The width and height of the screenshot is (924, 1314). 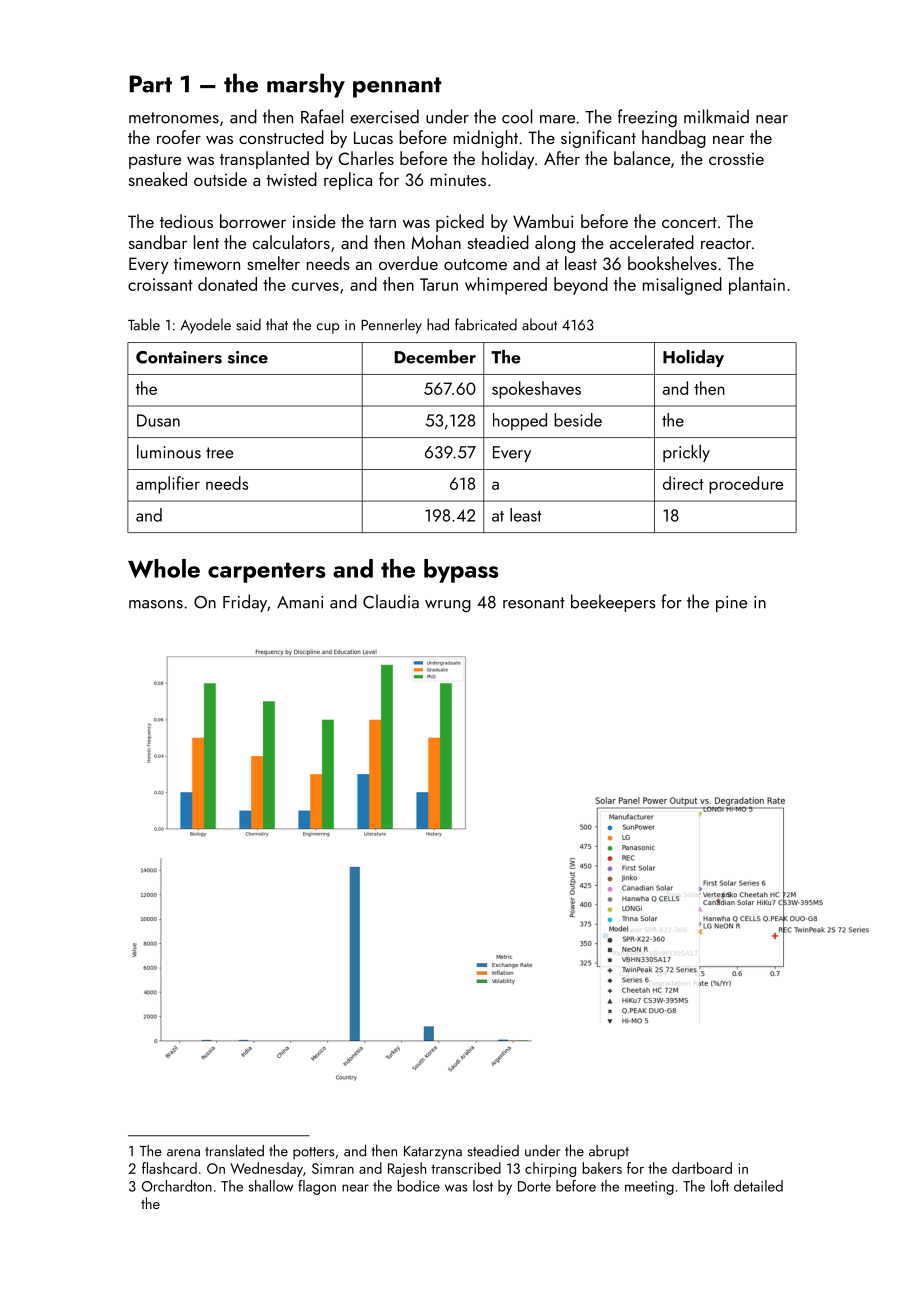 What do you see at coordinates (602, 1168) in the screenshot?
I see `bakers` at bounding box center [602, 1168].
